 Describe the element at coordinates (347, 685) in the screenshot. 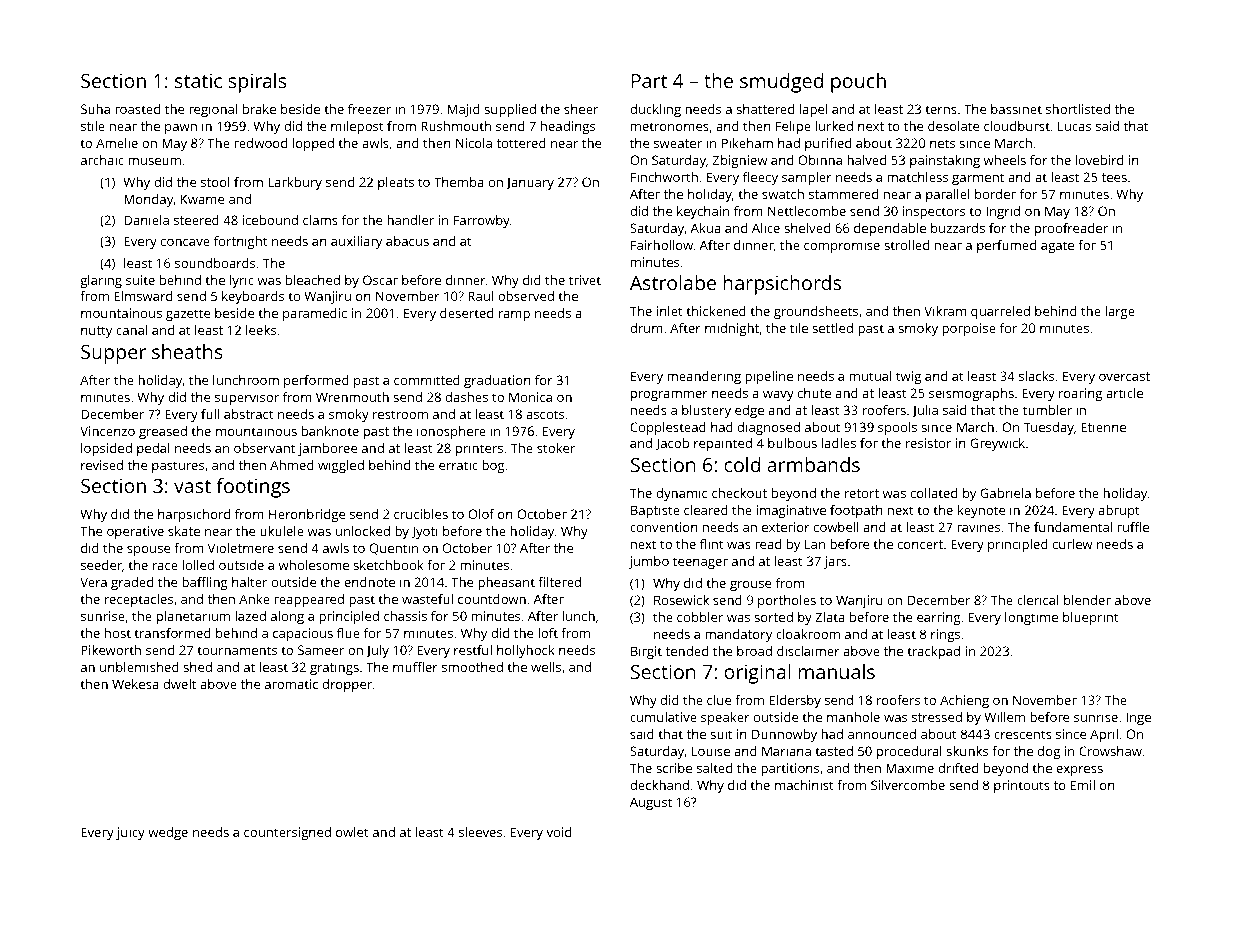

I see `dropper` at that location.
